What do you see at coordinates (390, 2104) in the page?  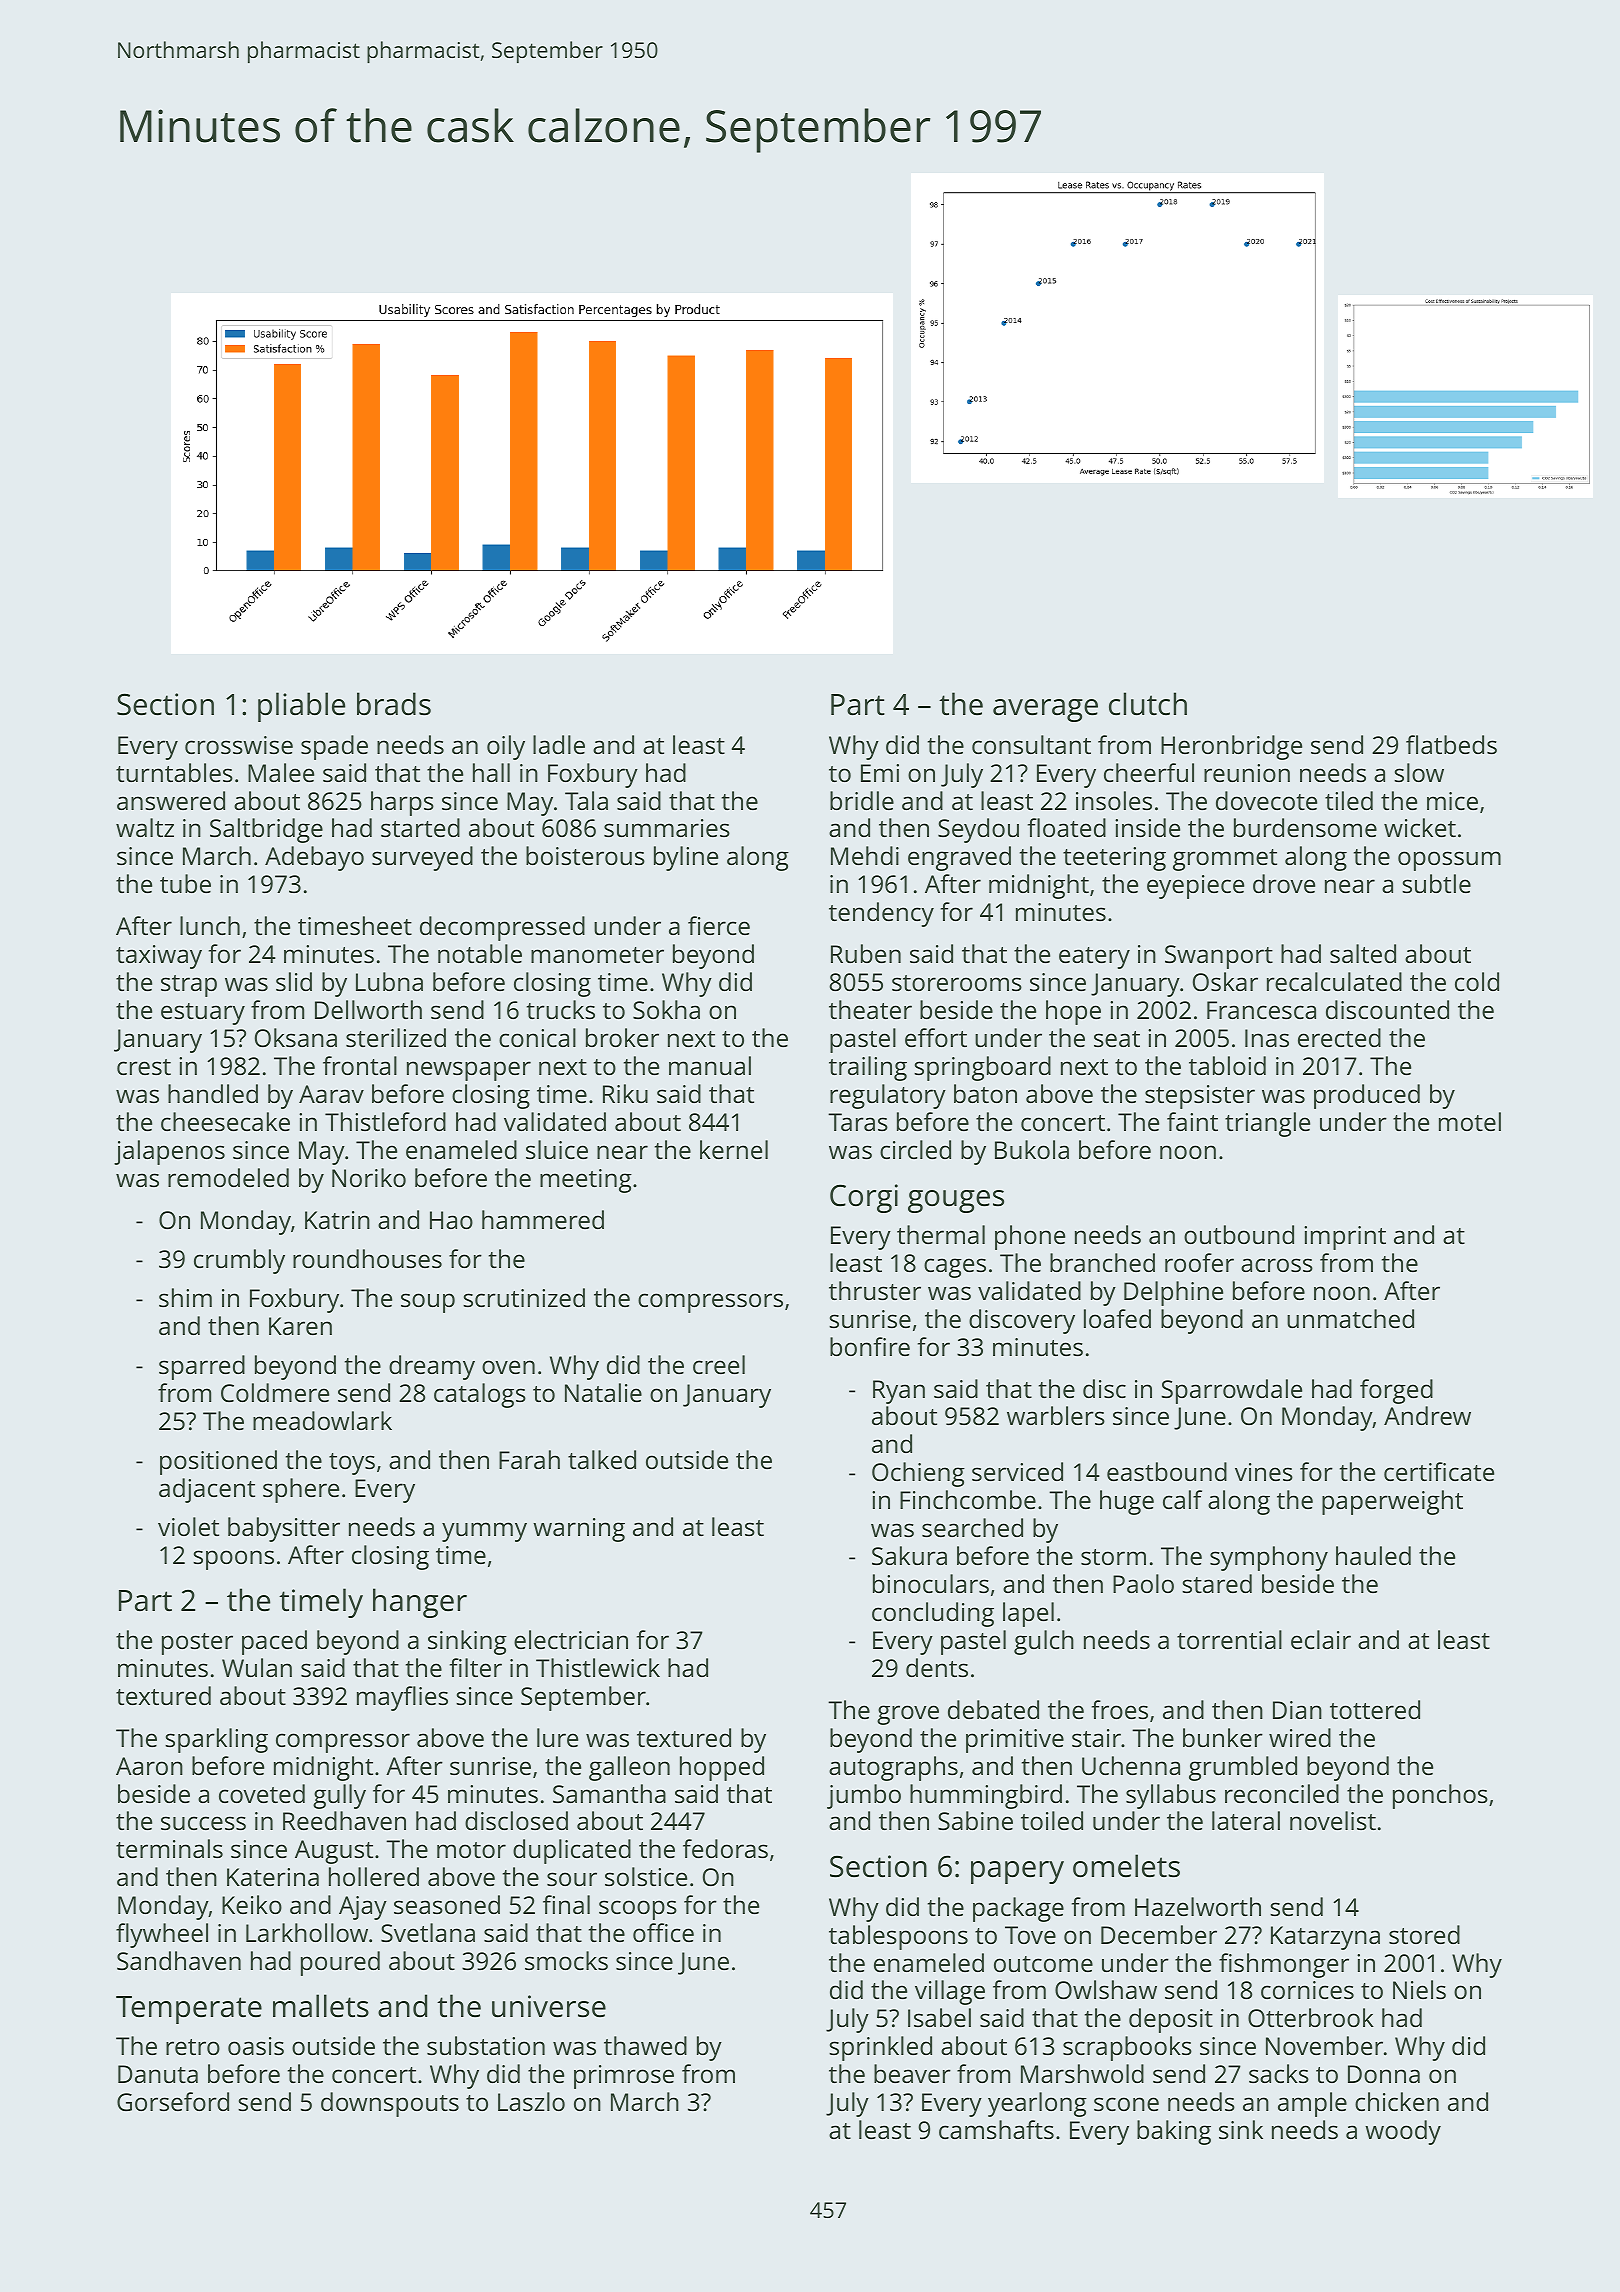 I see `downspouts` at bounding box center [390, 2104].
